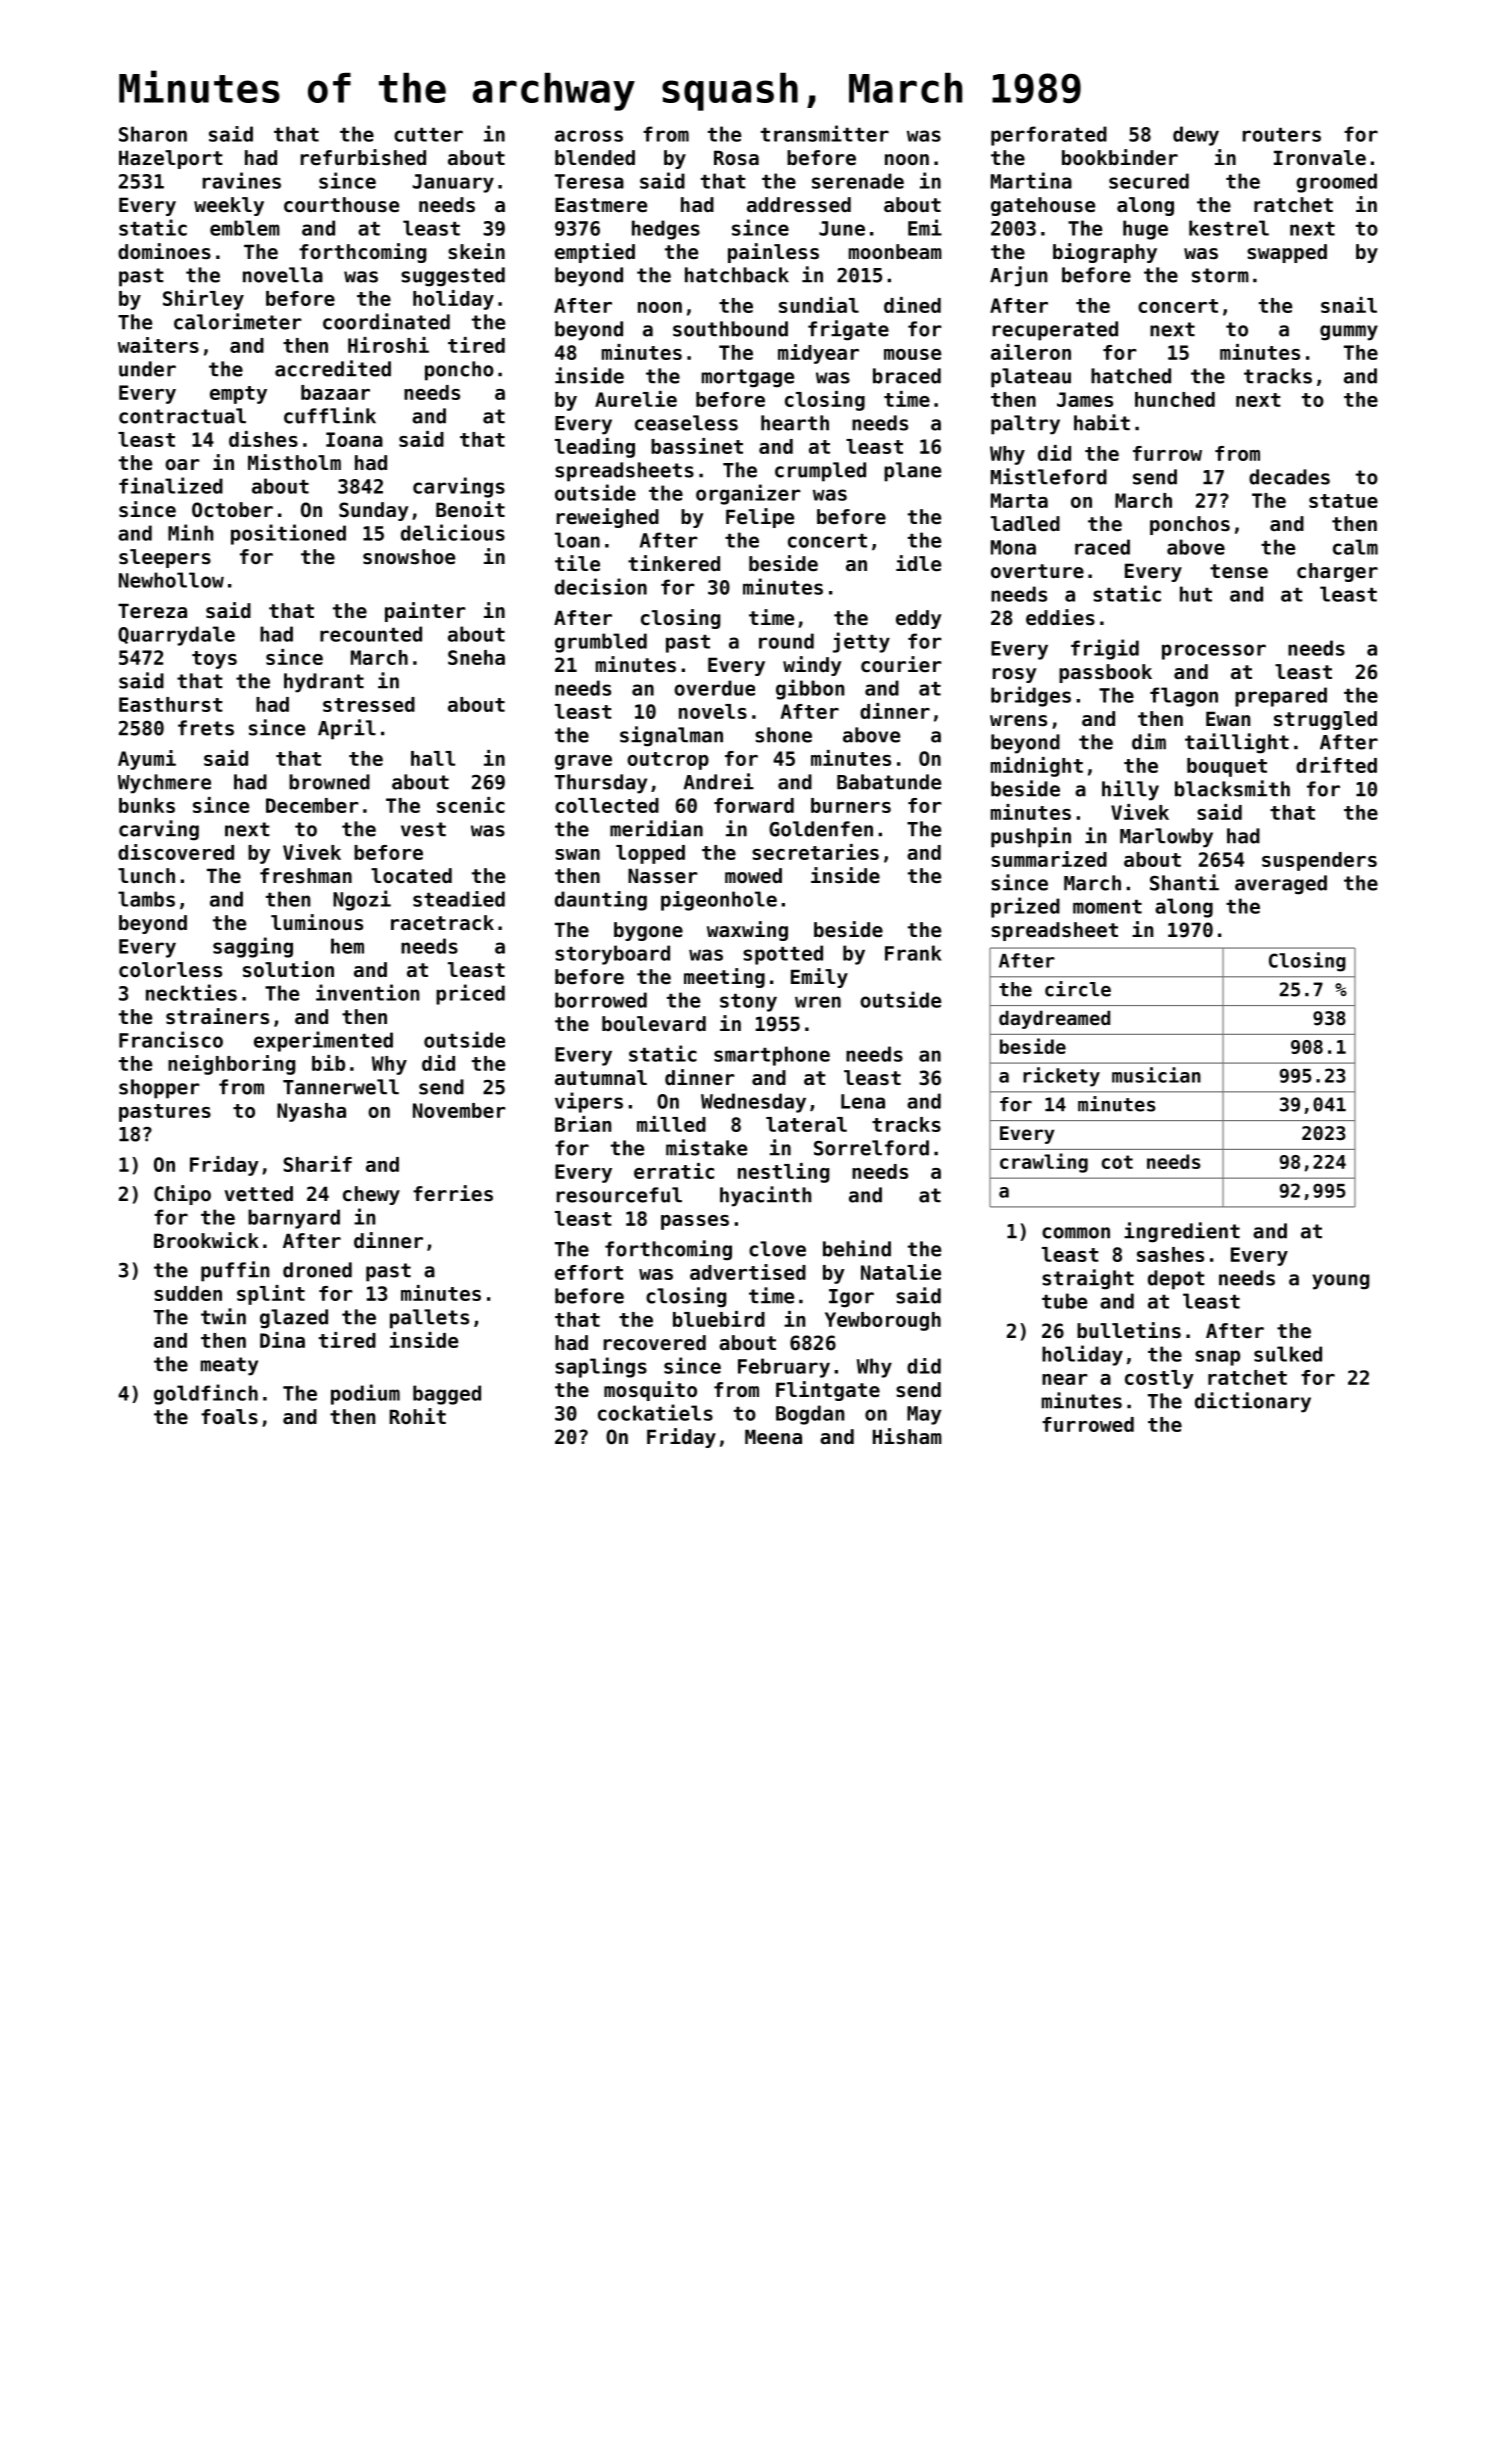  What do you see at coordinates (671, 736) in the screenshot?
I see `signalman` at bounding box center [671, 736].
